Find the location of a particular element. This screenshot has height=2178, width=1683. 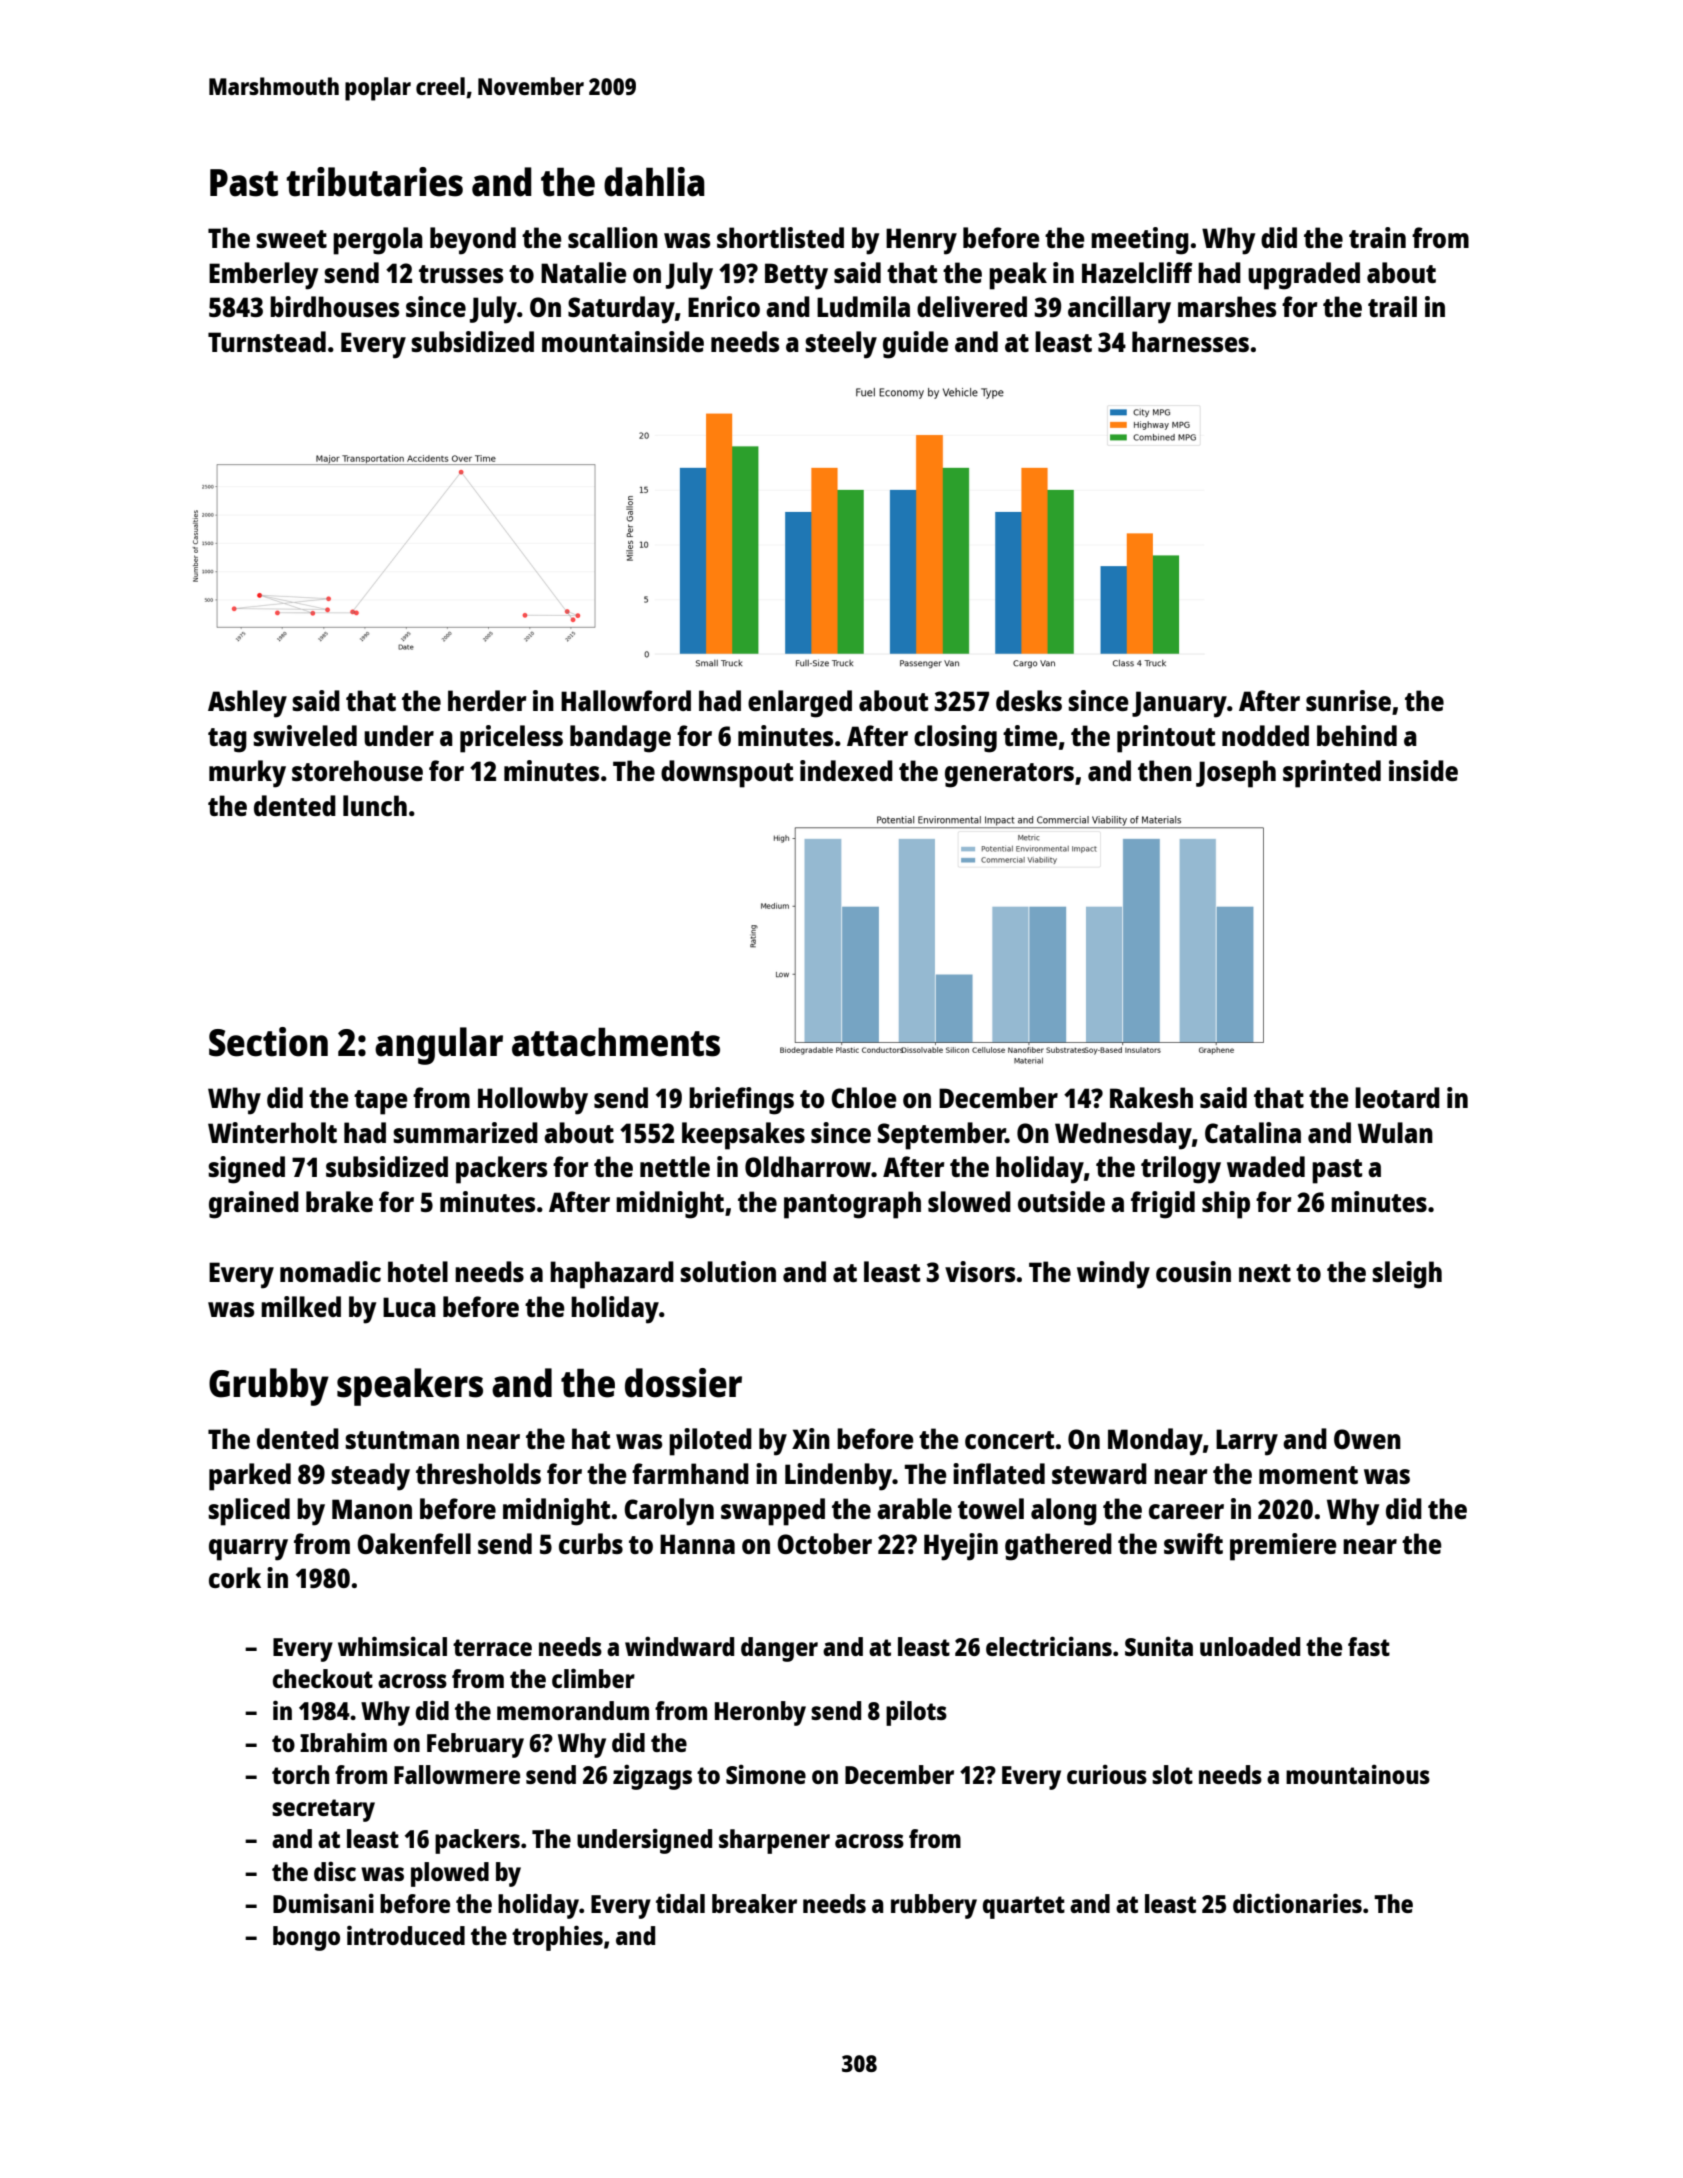

sunrise is located at coordinates (1348, 700).
